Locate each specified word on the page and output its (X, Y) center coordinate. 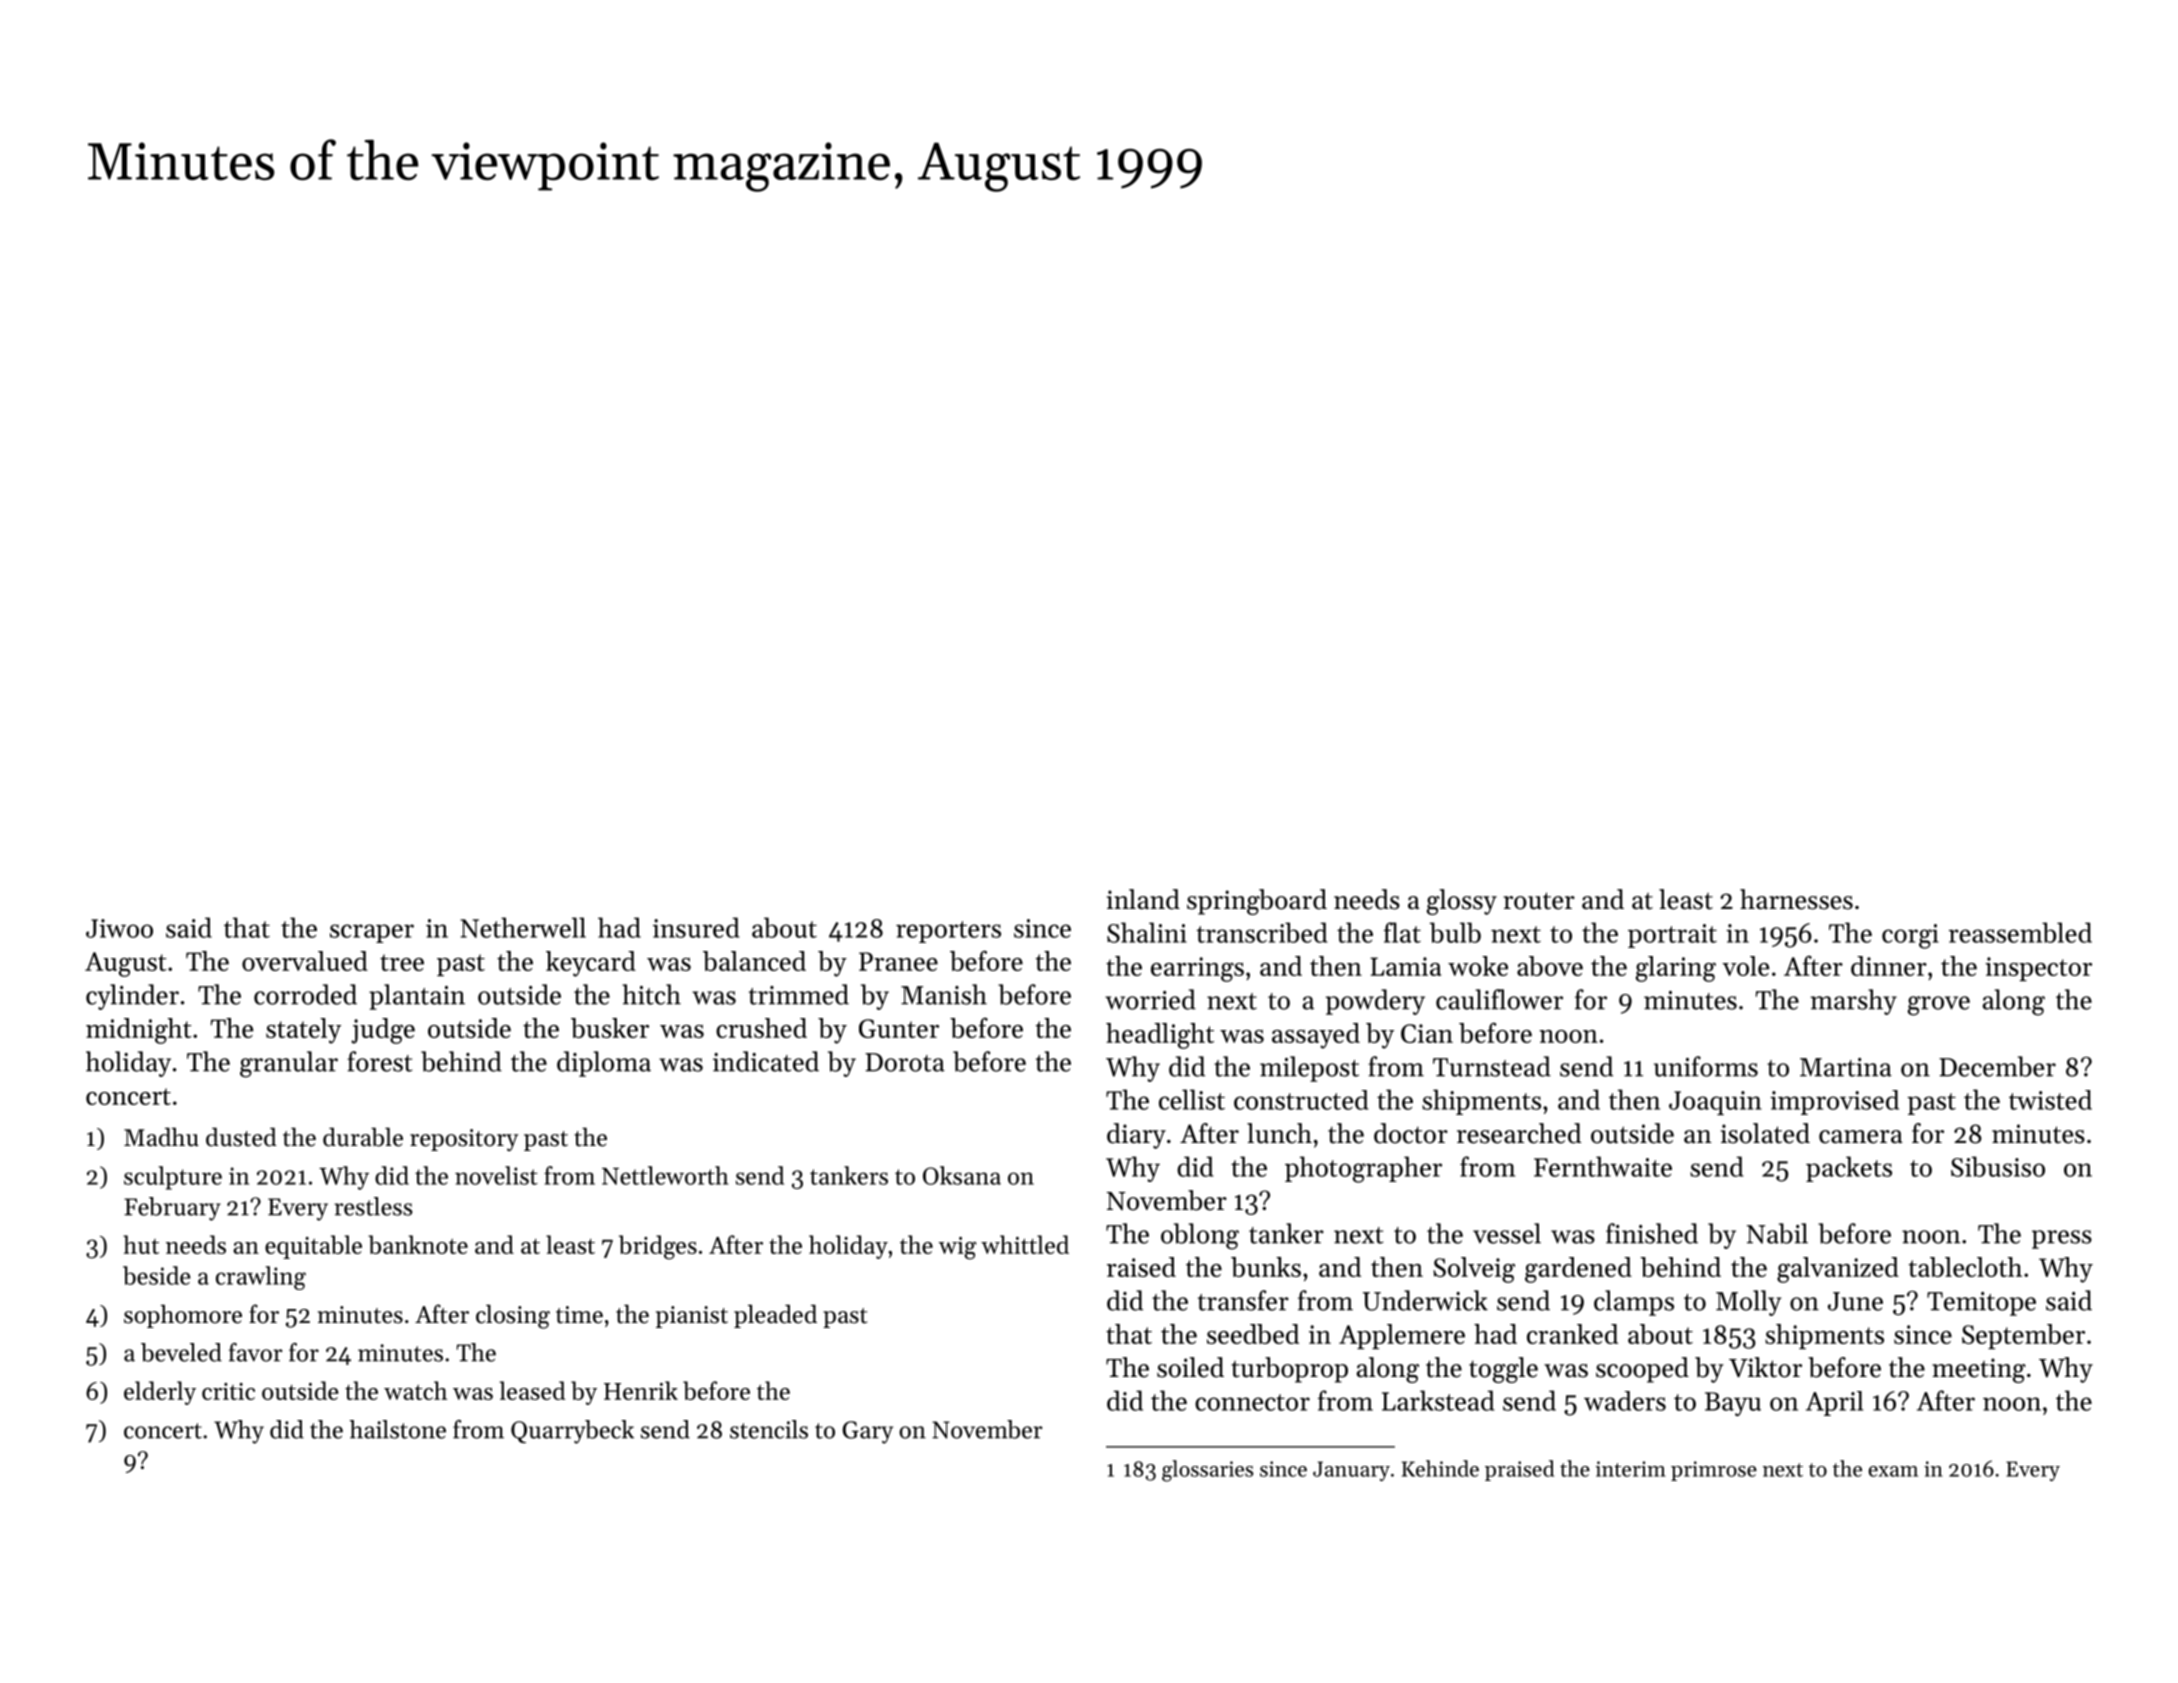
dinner (1889, 966)
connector (1252, 1402)
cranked (1572, 1334)
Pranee (898, 961)
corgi (1910, 936)
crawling (261, 1278)
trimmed (799, 994)
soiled (1190, 1367)
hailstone (398, 1429)
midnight (139, 1031)
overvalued (305, 961)
